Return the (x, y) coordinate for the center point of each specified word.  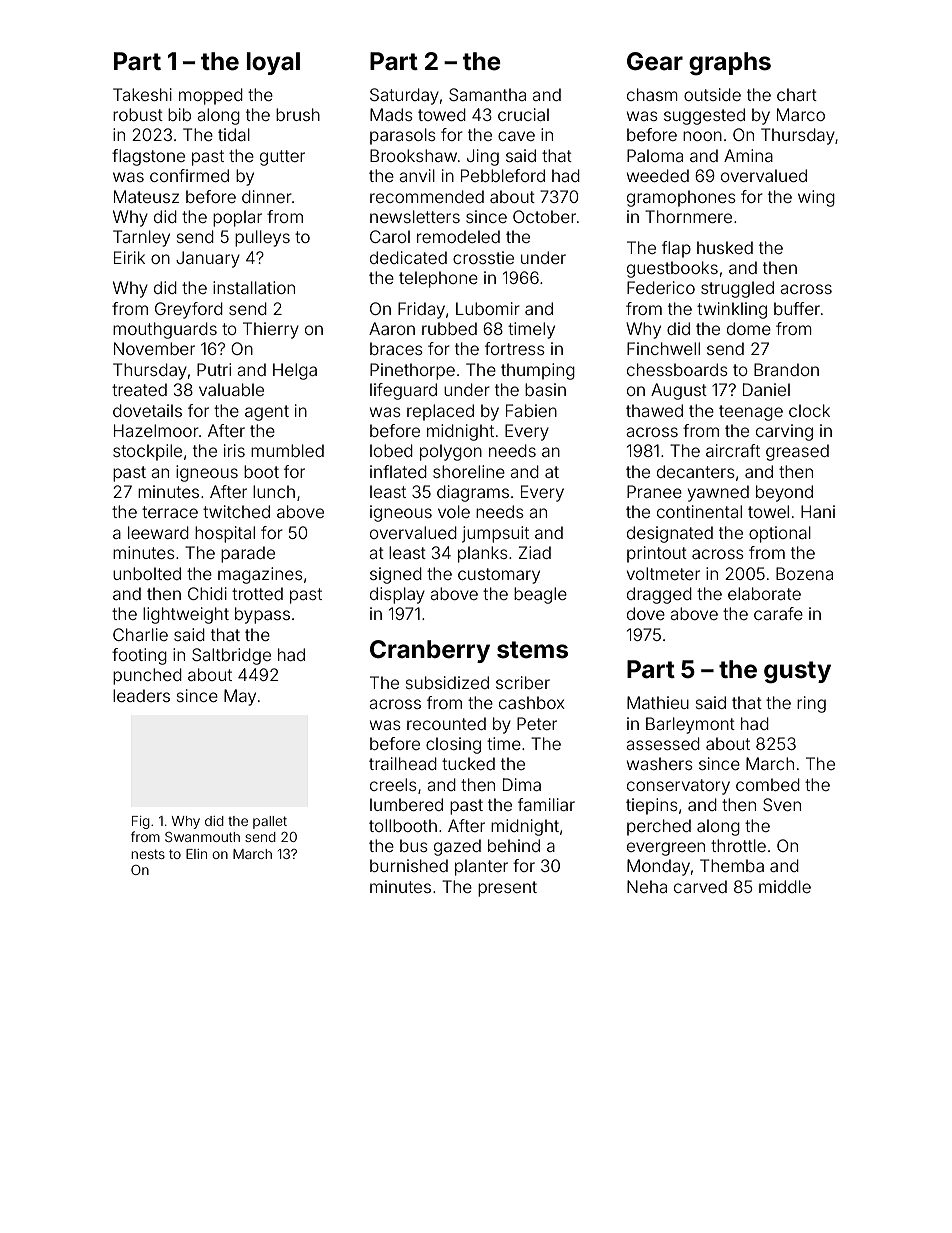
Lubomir (488, 308)
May (240, 697)
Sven (782, 804)
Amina (748, 155)
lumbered (406, 804)
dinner (267, 196)
